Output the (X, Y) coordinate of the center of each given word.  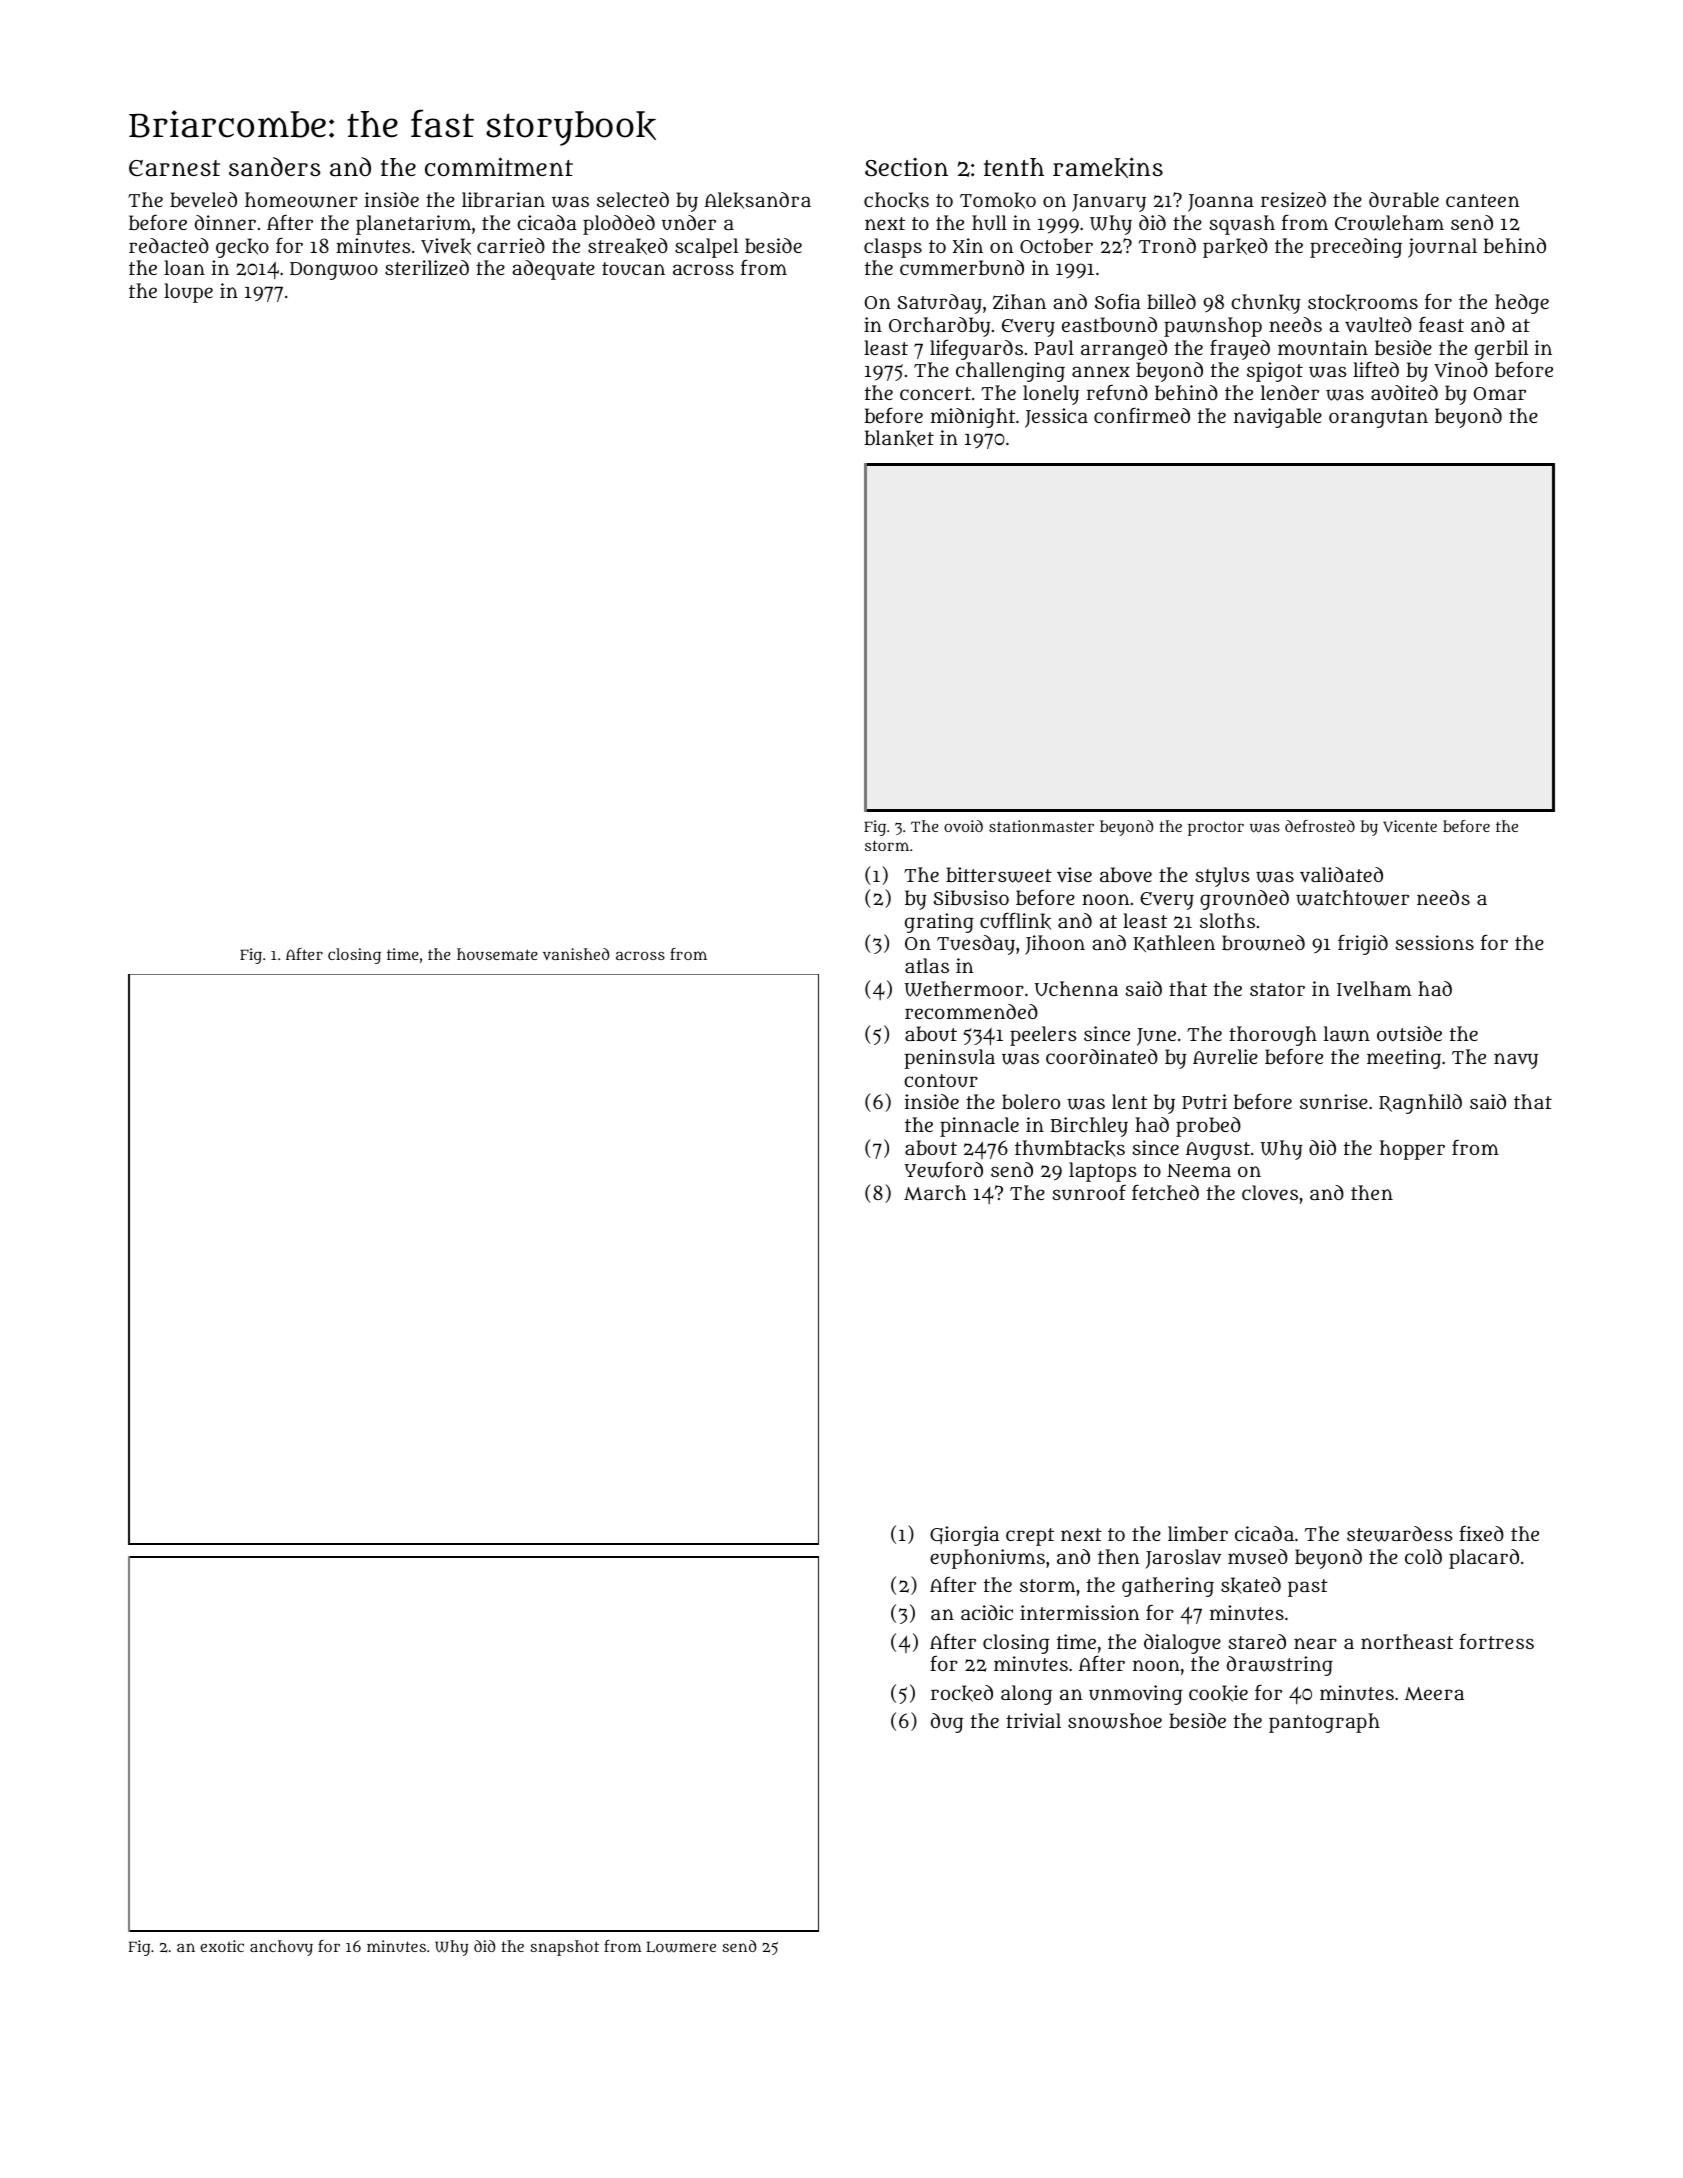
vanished (576, 954)
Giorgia (964, 1536)
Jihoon (1055, 945)
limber (1198, 1533)
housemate (497, 954)
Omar (1500, 393)
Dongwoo (334, 271)
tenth (1014, 167)
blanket (899, 438)
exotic (222, 1946)
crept (1030, 1537)
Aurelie (1225, 1056)
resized (1293, 200)
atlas (927, 965)
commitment (499, 166)
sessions (1435, 942)
